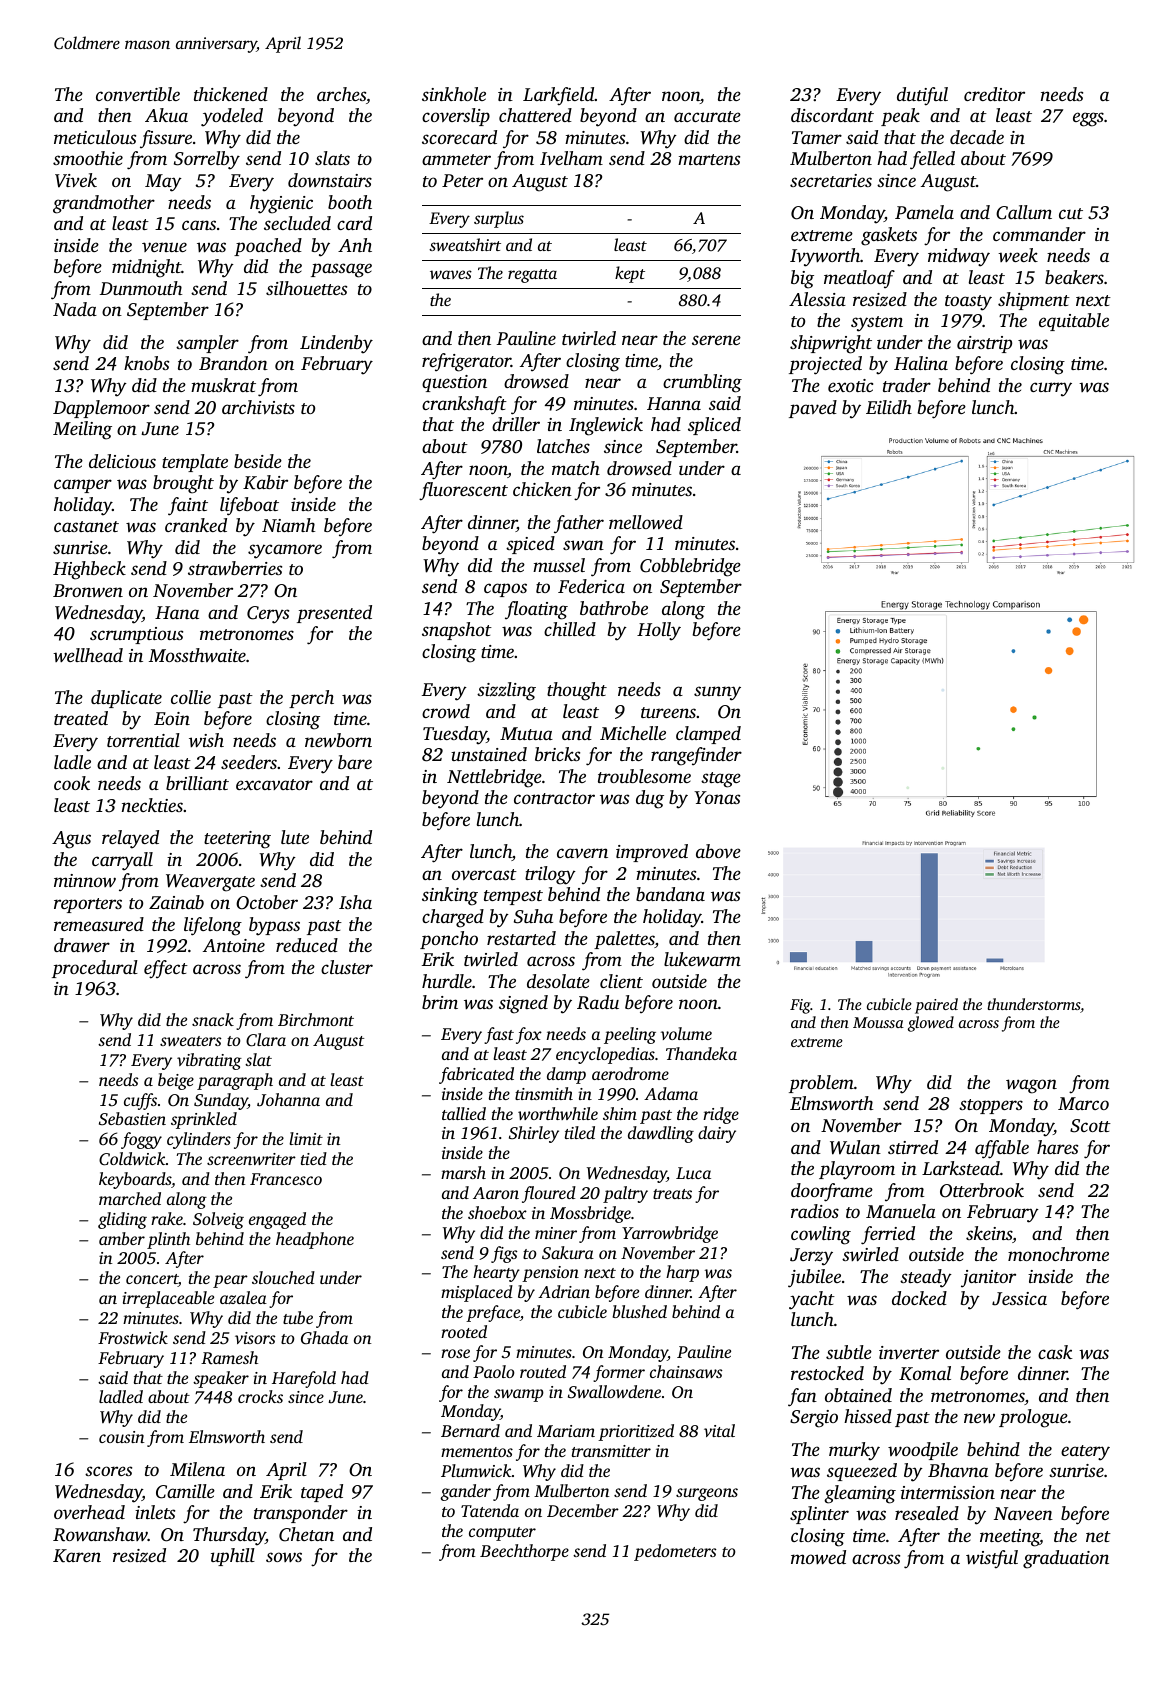 The width and height of the screenshot is (1163, 1684). What do you see at coordinates (814, 1278) in the screenshot?
I see `jubilee` at bounding box center [814, 1278].
